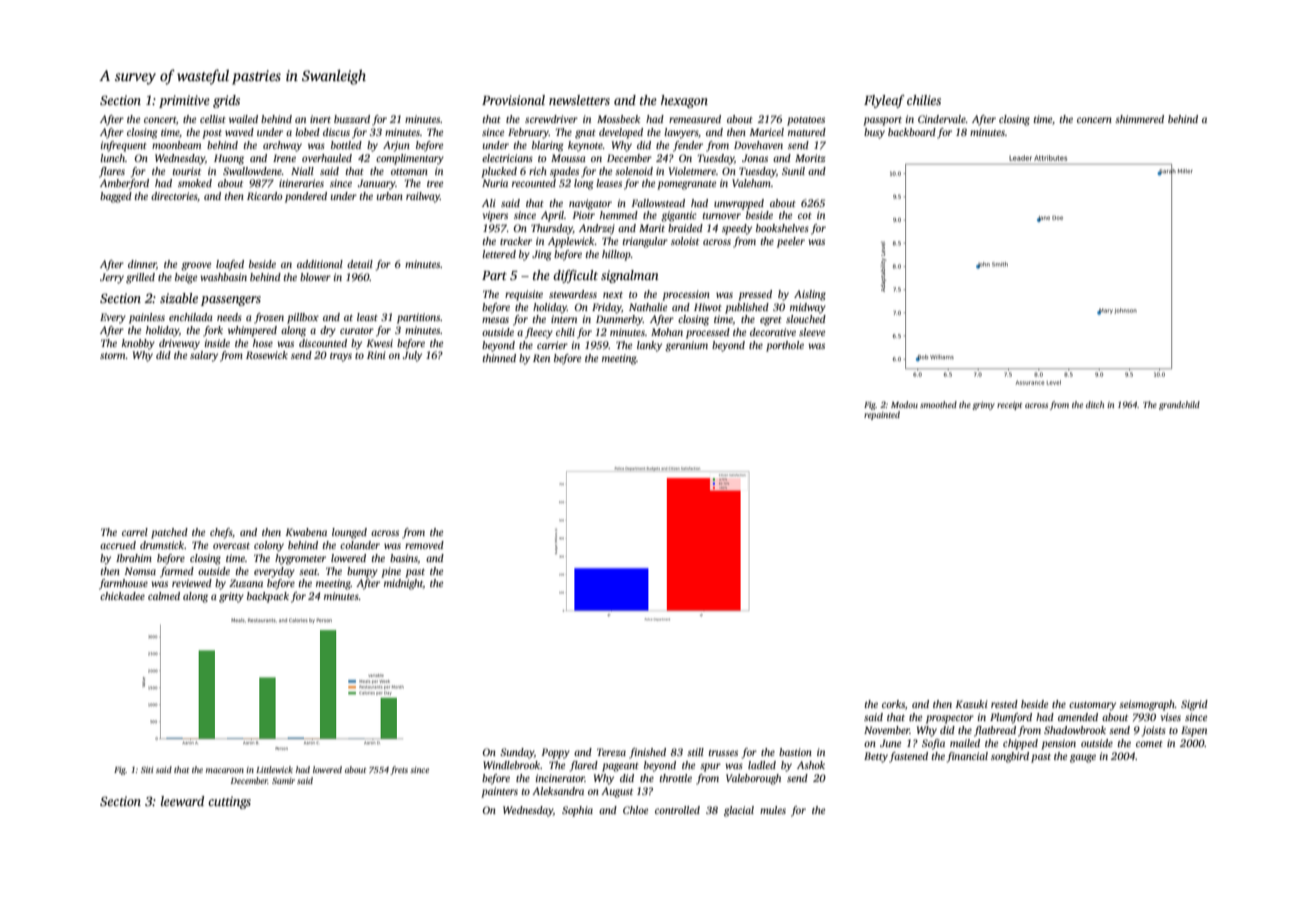 This screenshot has height=924, width=1308. Describe the element at coordinates (274, 769) in the screenshot. I see `Littlewick` at that location.
